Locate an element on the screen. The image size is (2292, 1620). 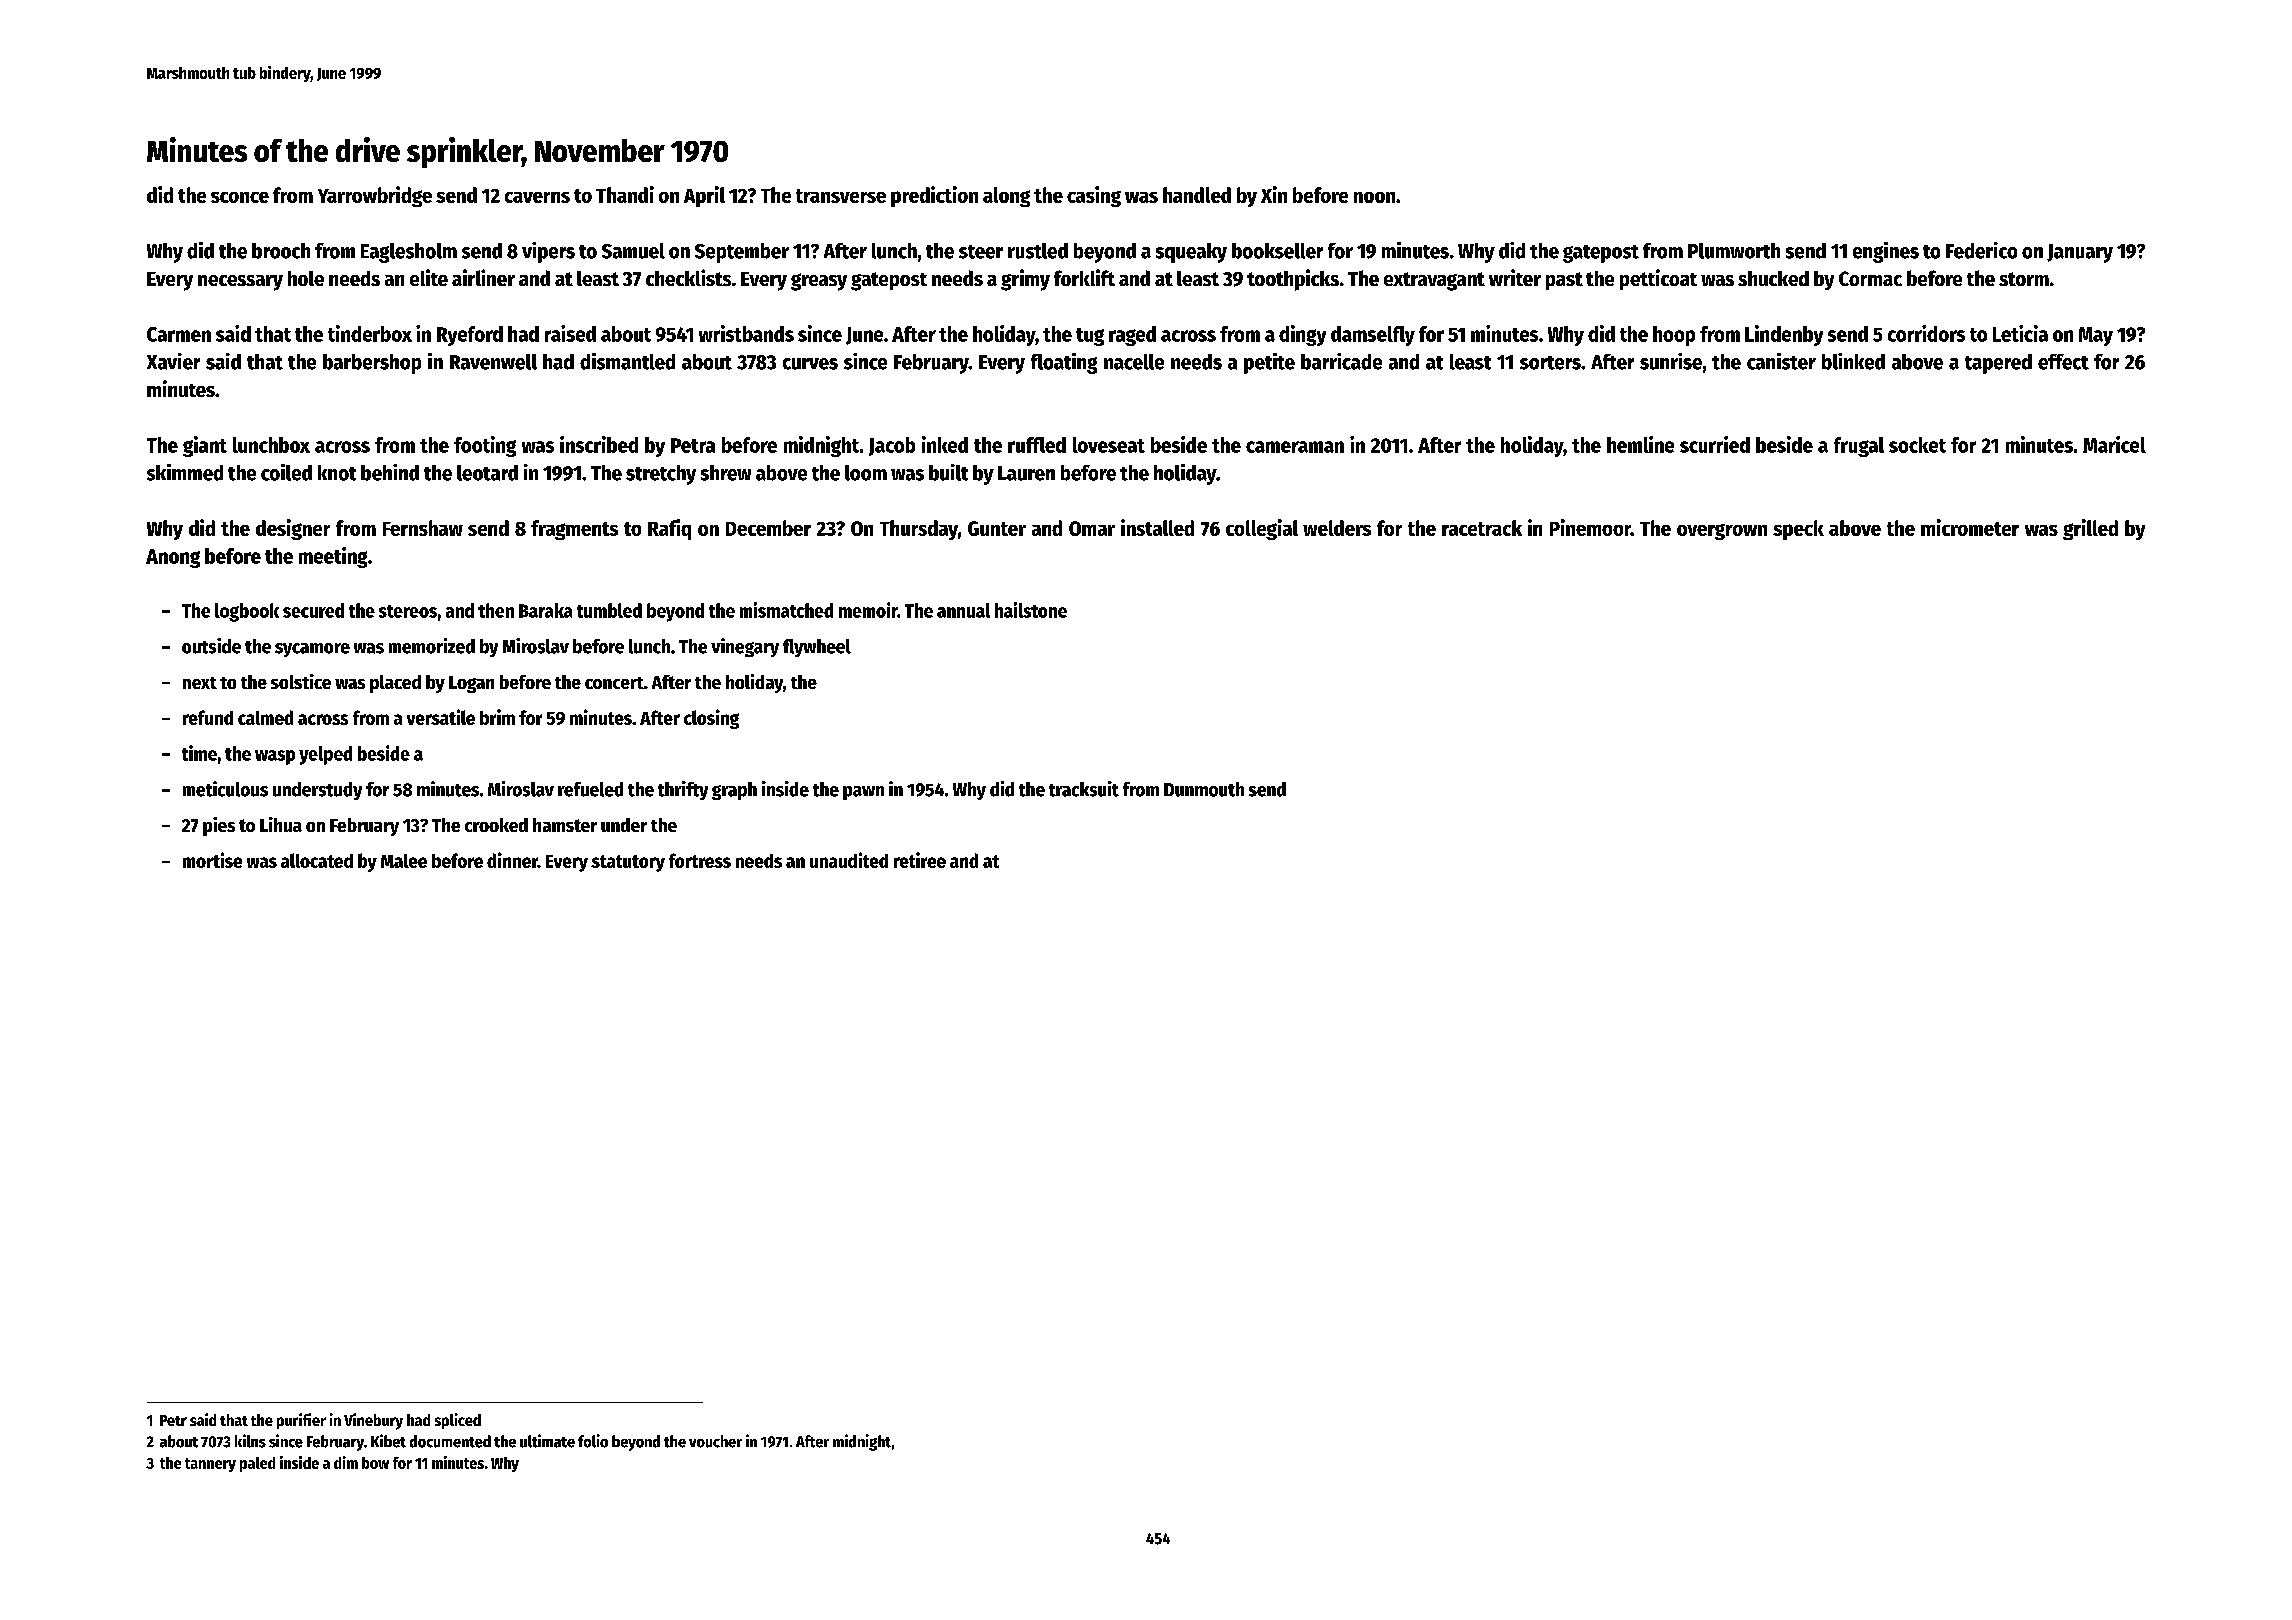
grilled is located at coordinates (2090, 529).
